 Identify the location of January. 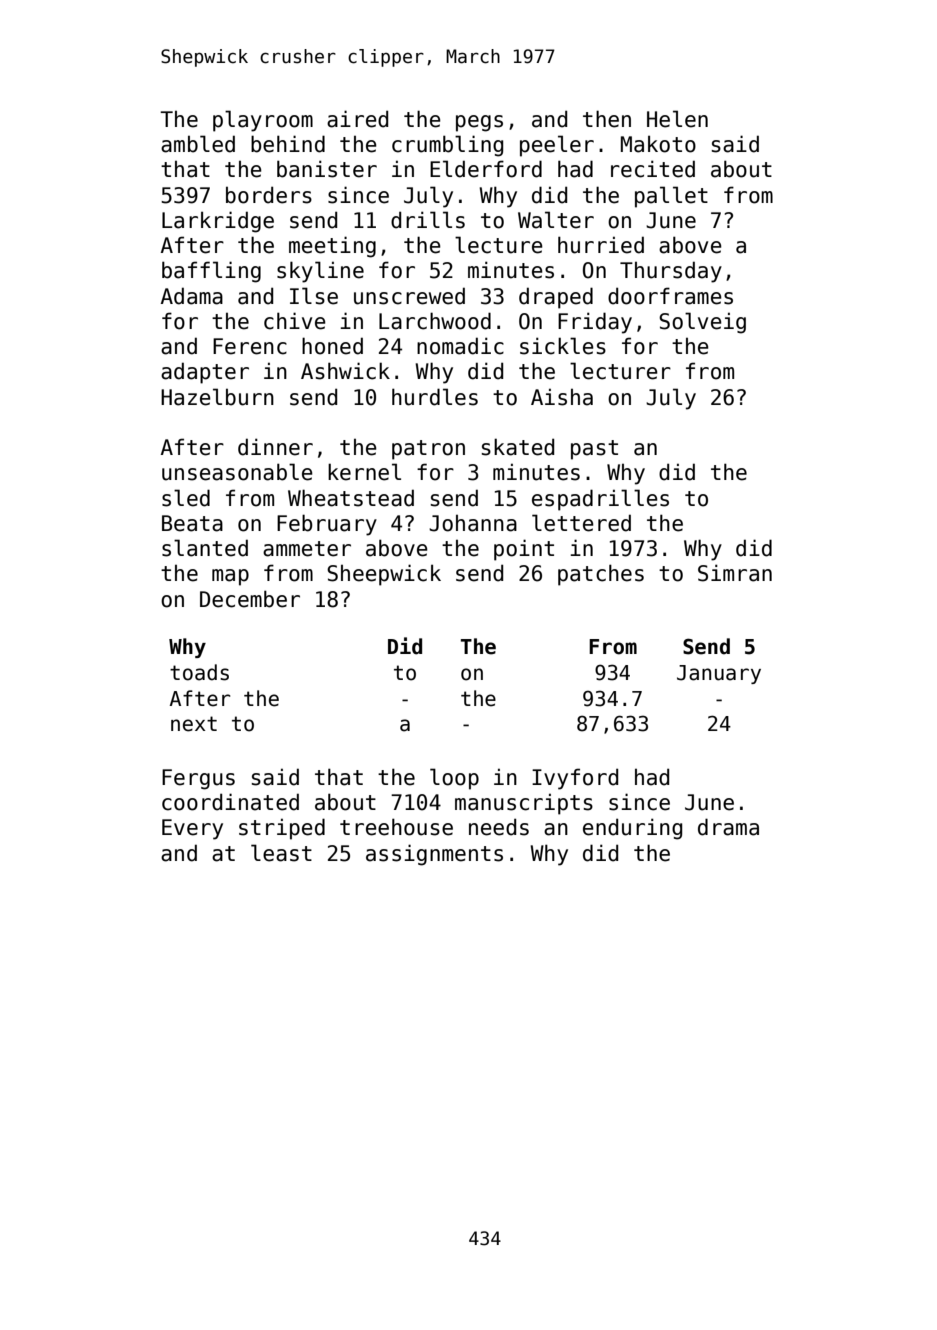
(719, 674).
